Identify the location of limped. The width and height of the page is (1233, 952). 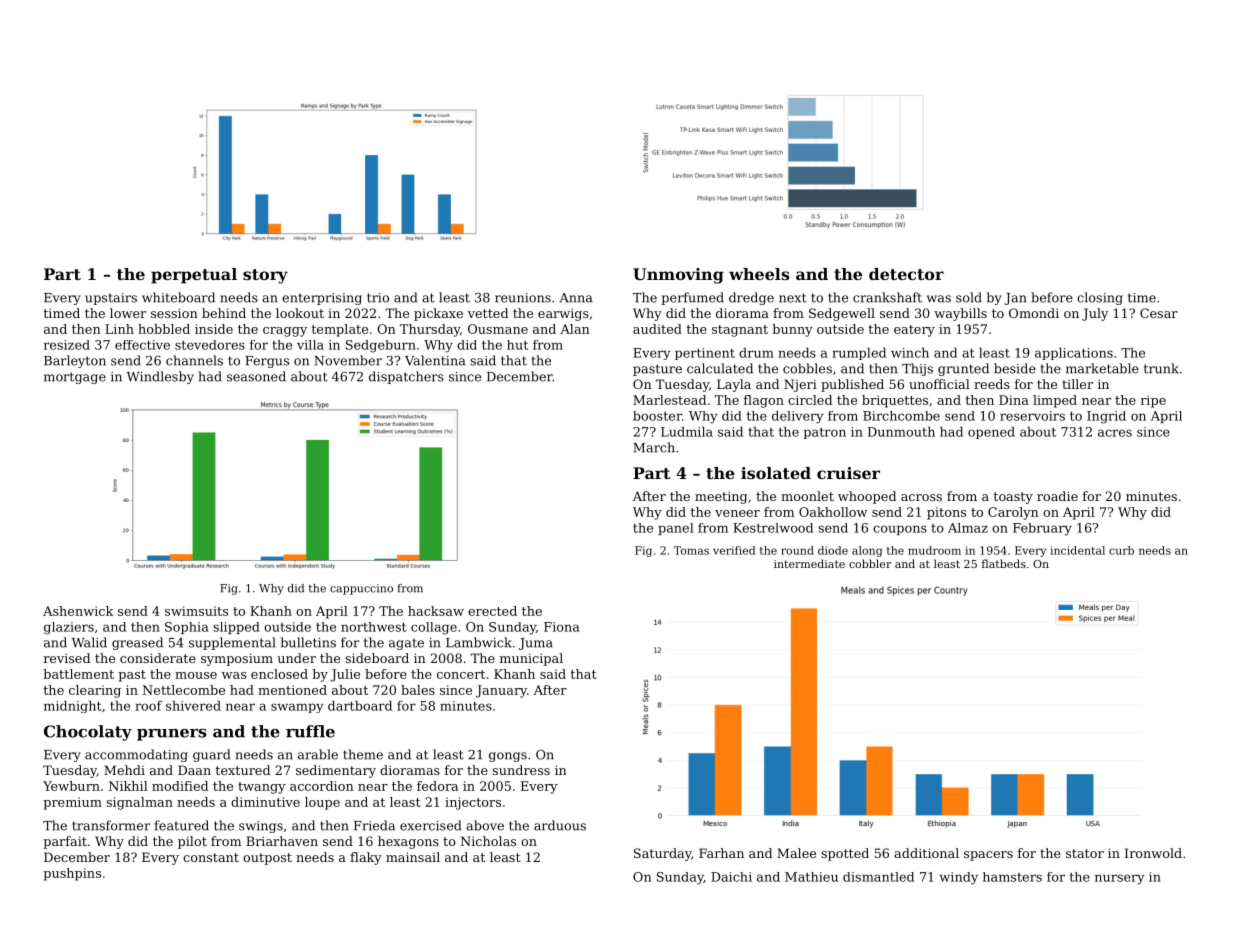
(1055, 401).
